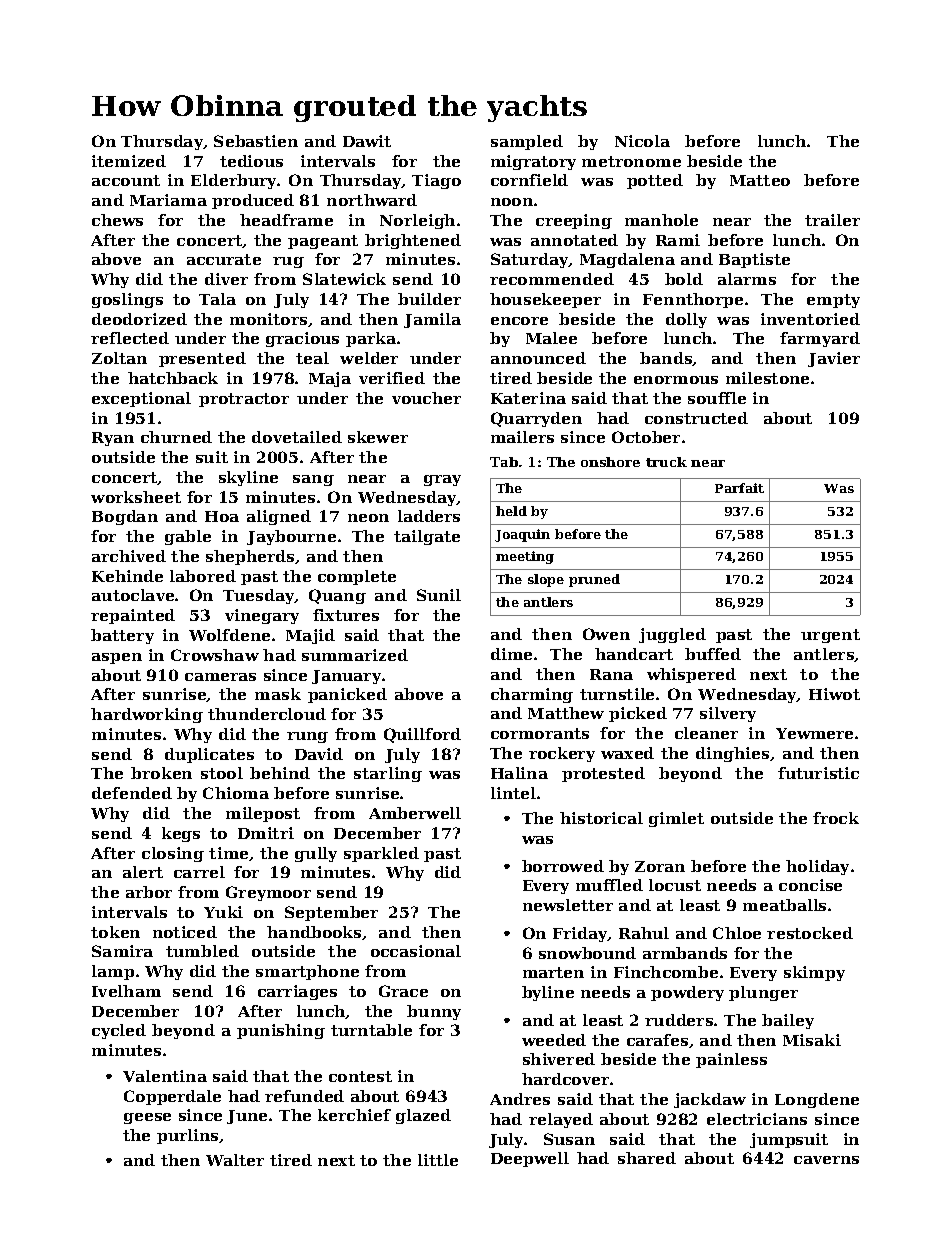 Image resolution: width=952 pixels, height=1233 pixels. I want to click on chews, so click(117, 220).
